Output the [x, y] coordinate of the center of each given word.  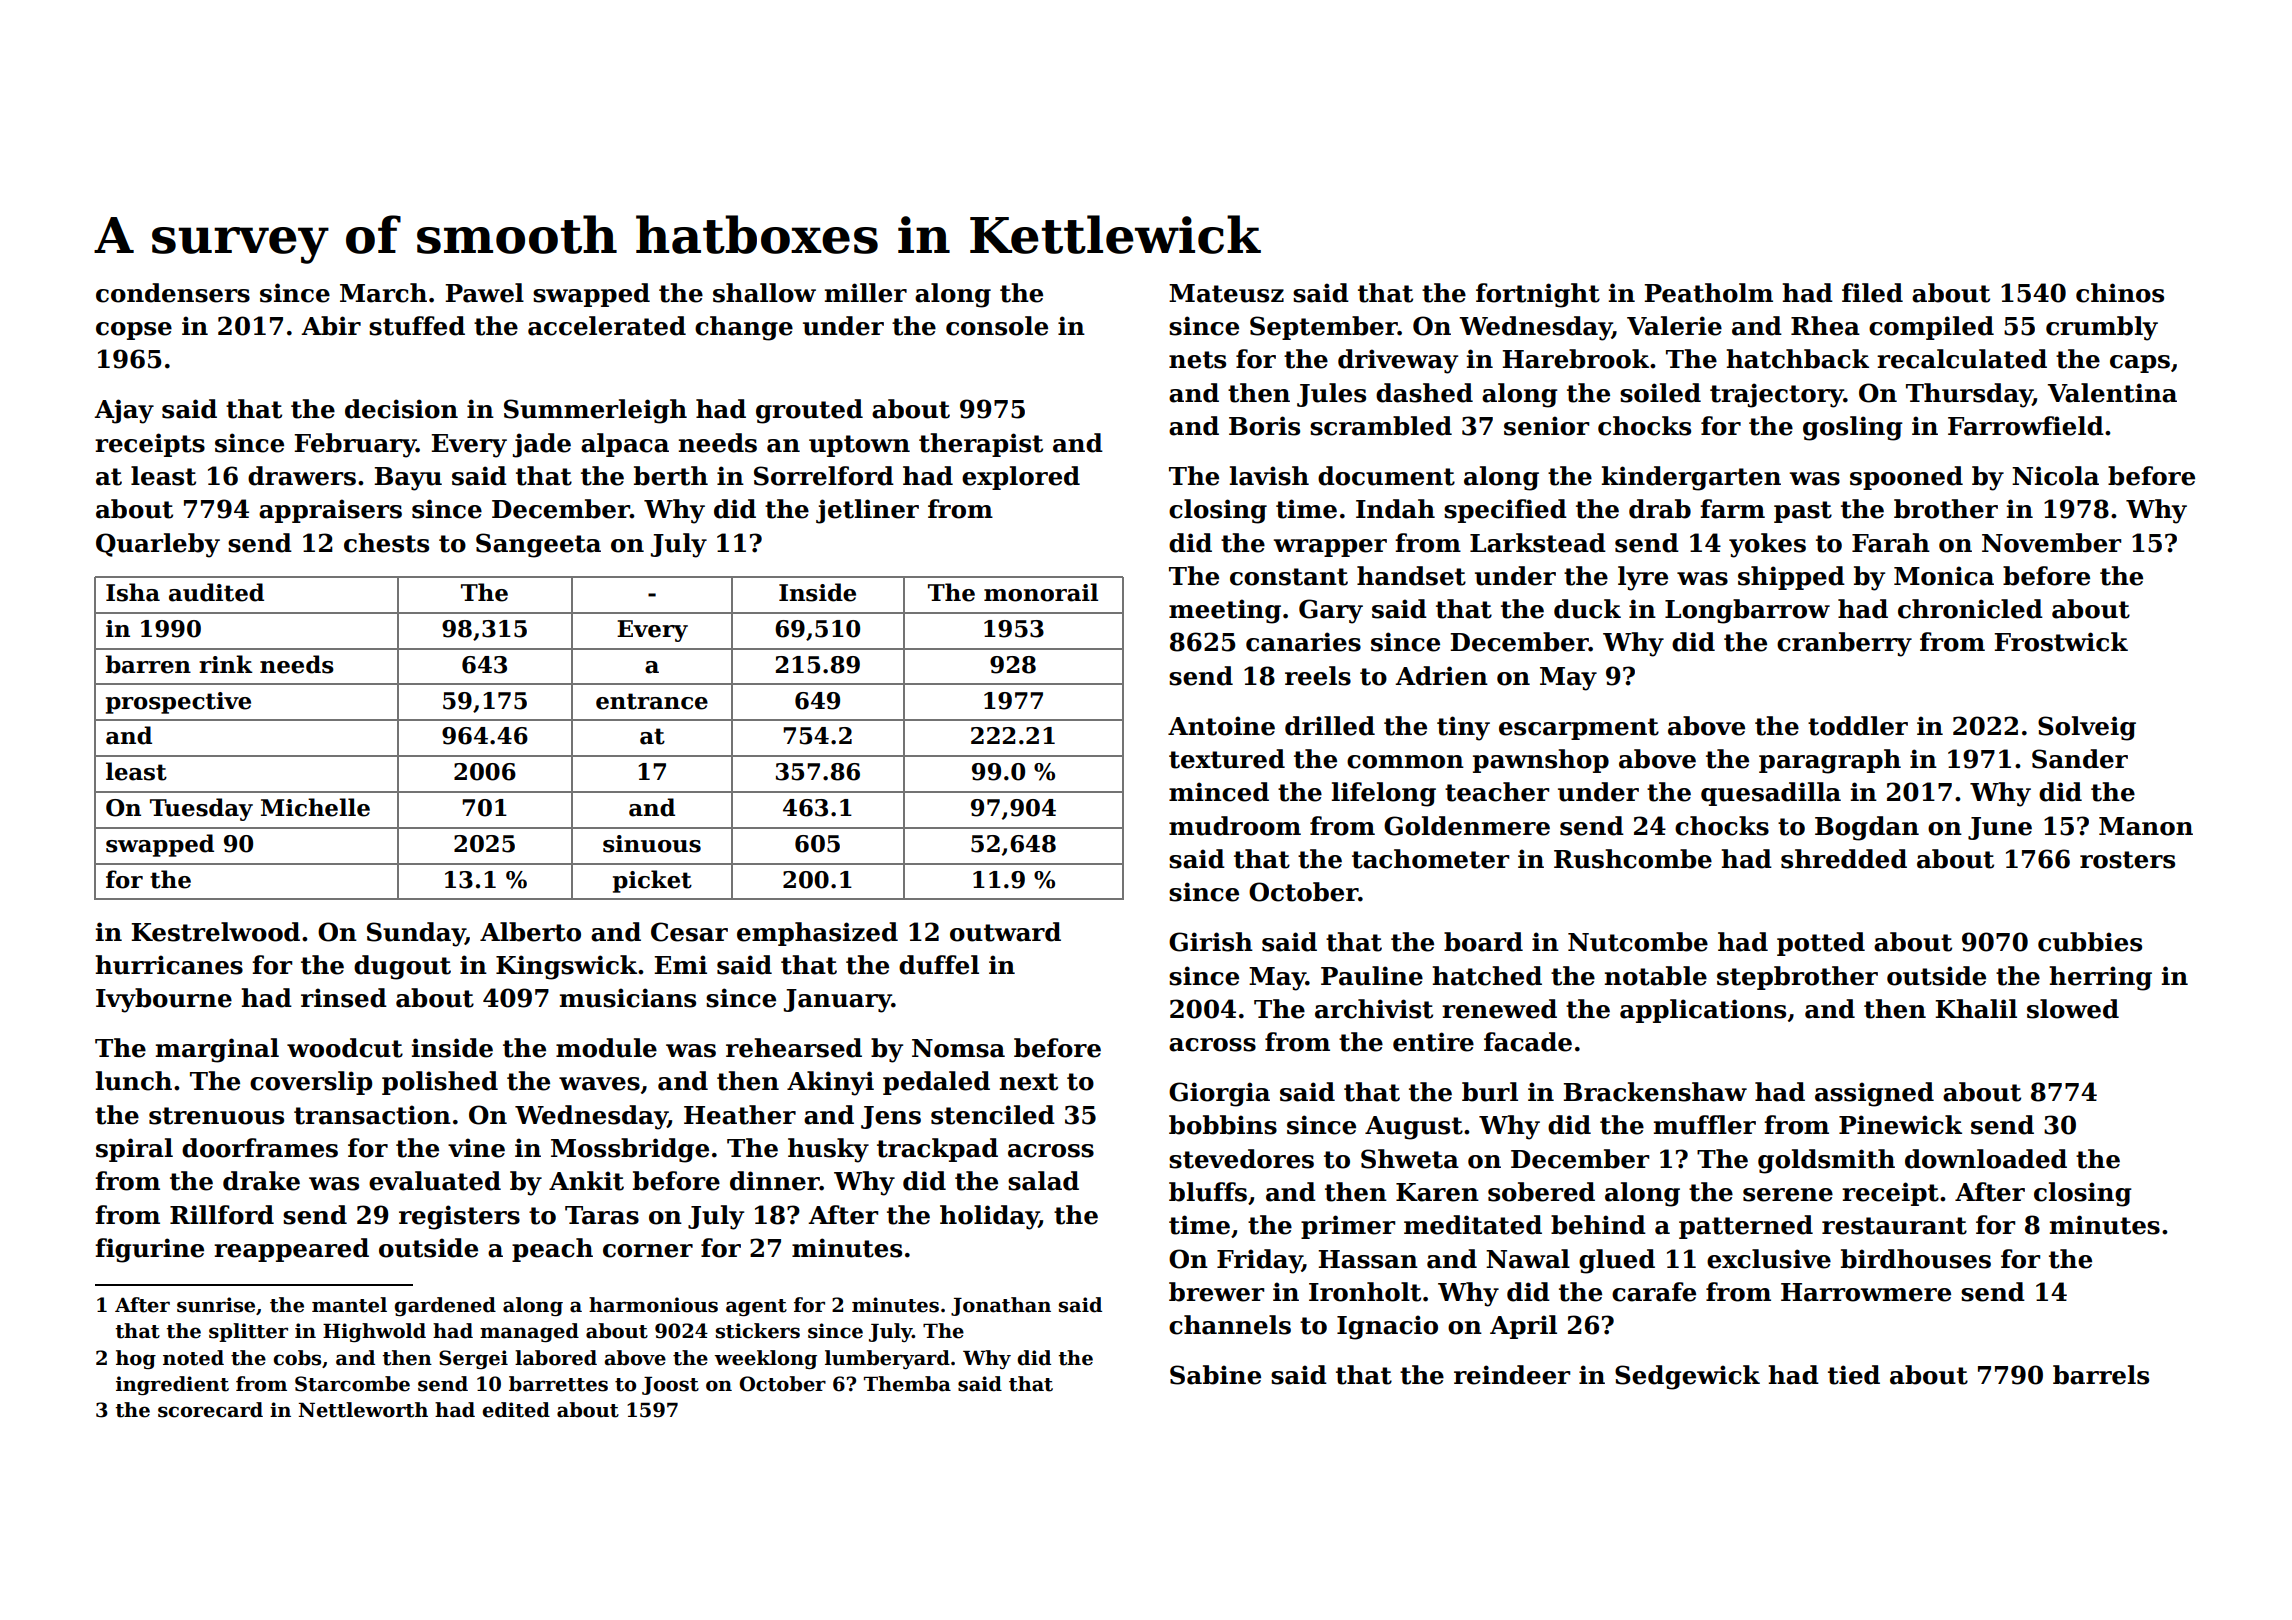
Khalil [1976, 1009]
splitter [248, 1332]
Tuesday [201, 809]
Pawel [484, 293]
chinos [2120, 293]
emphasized [817, 934]
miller [866, 293]
